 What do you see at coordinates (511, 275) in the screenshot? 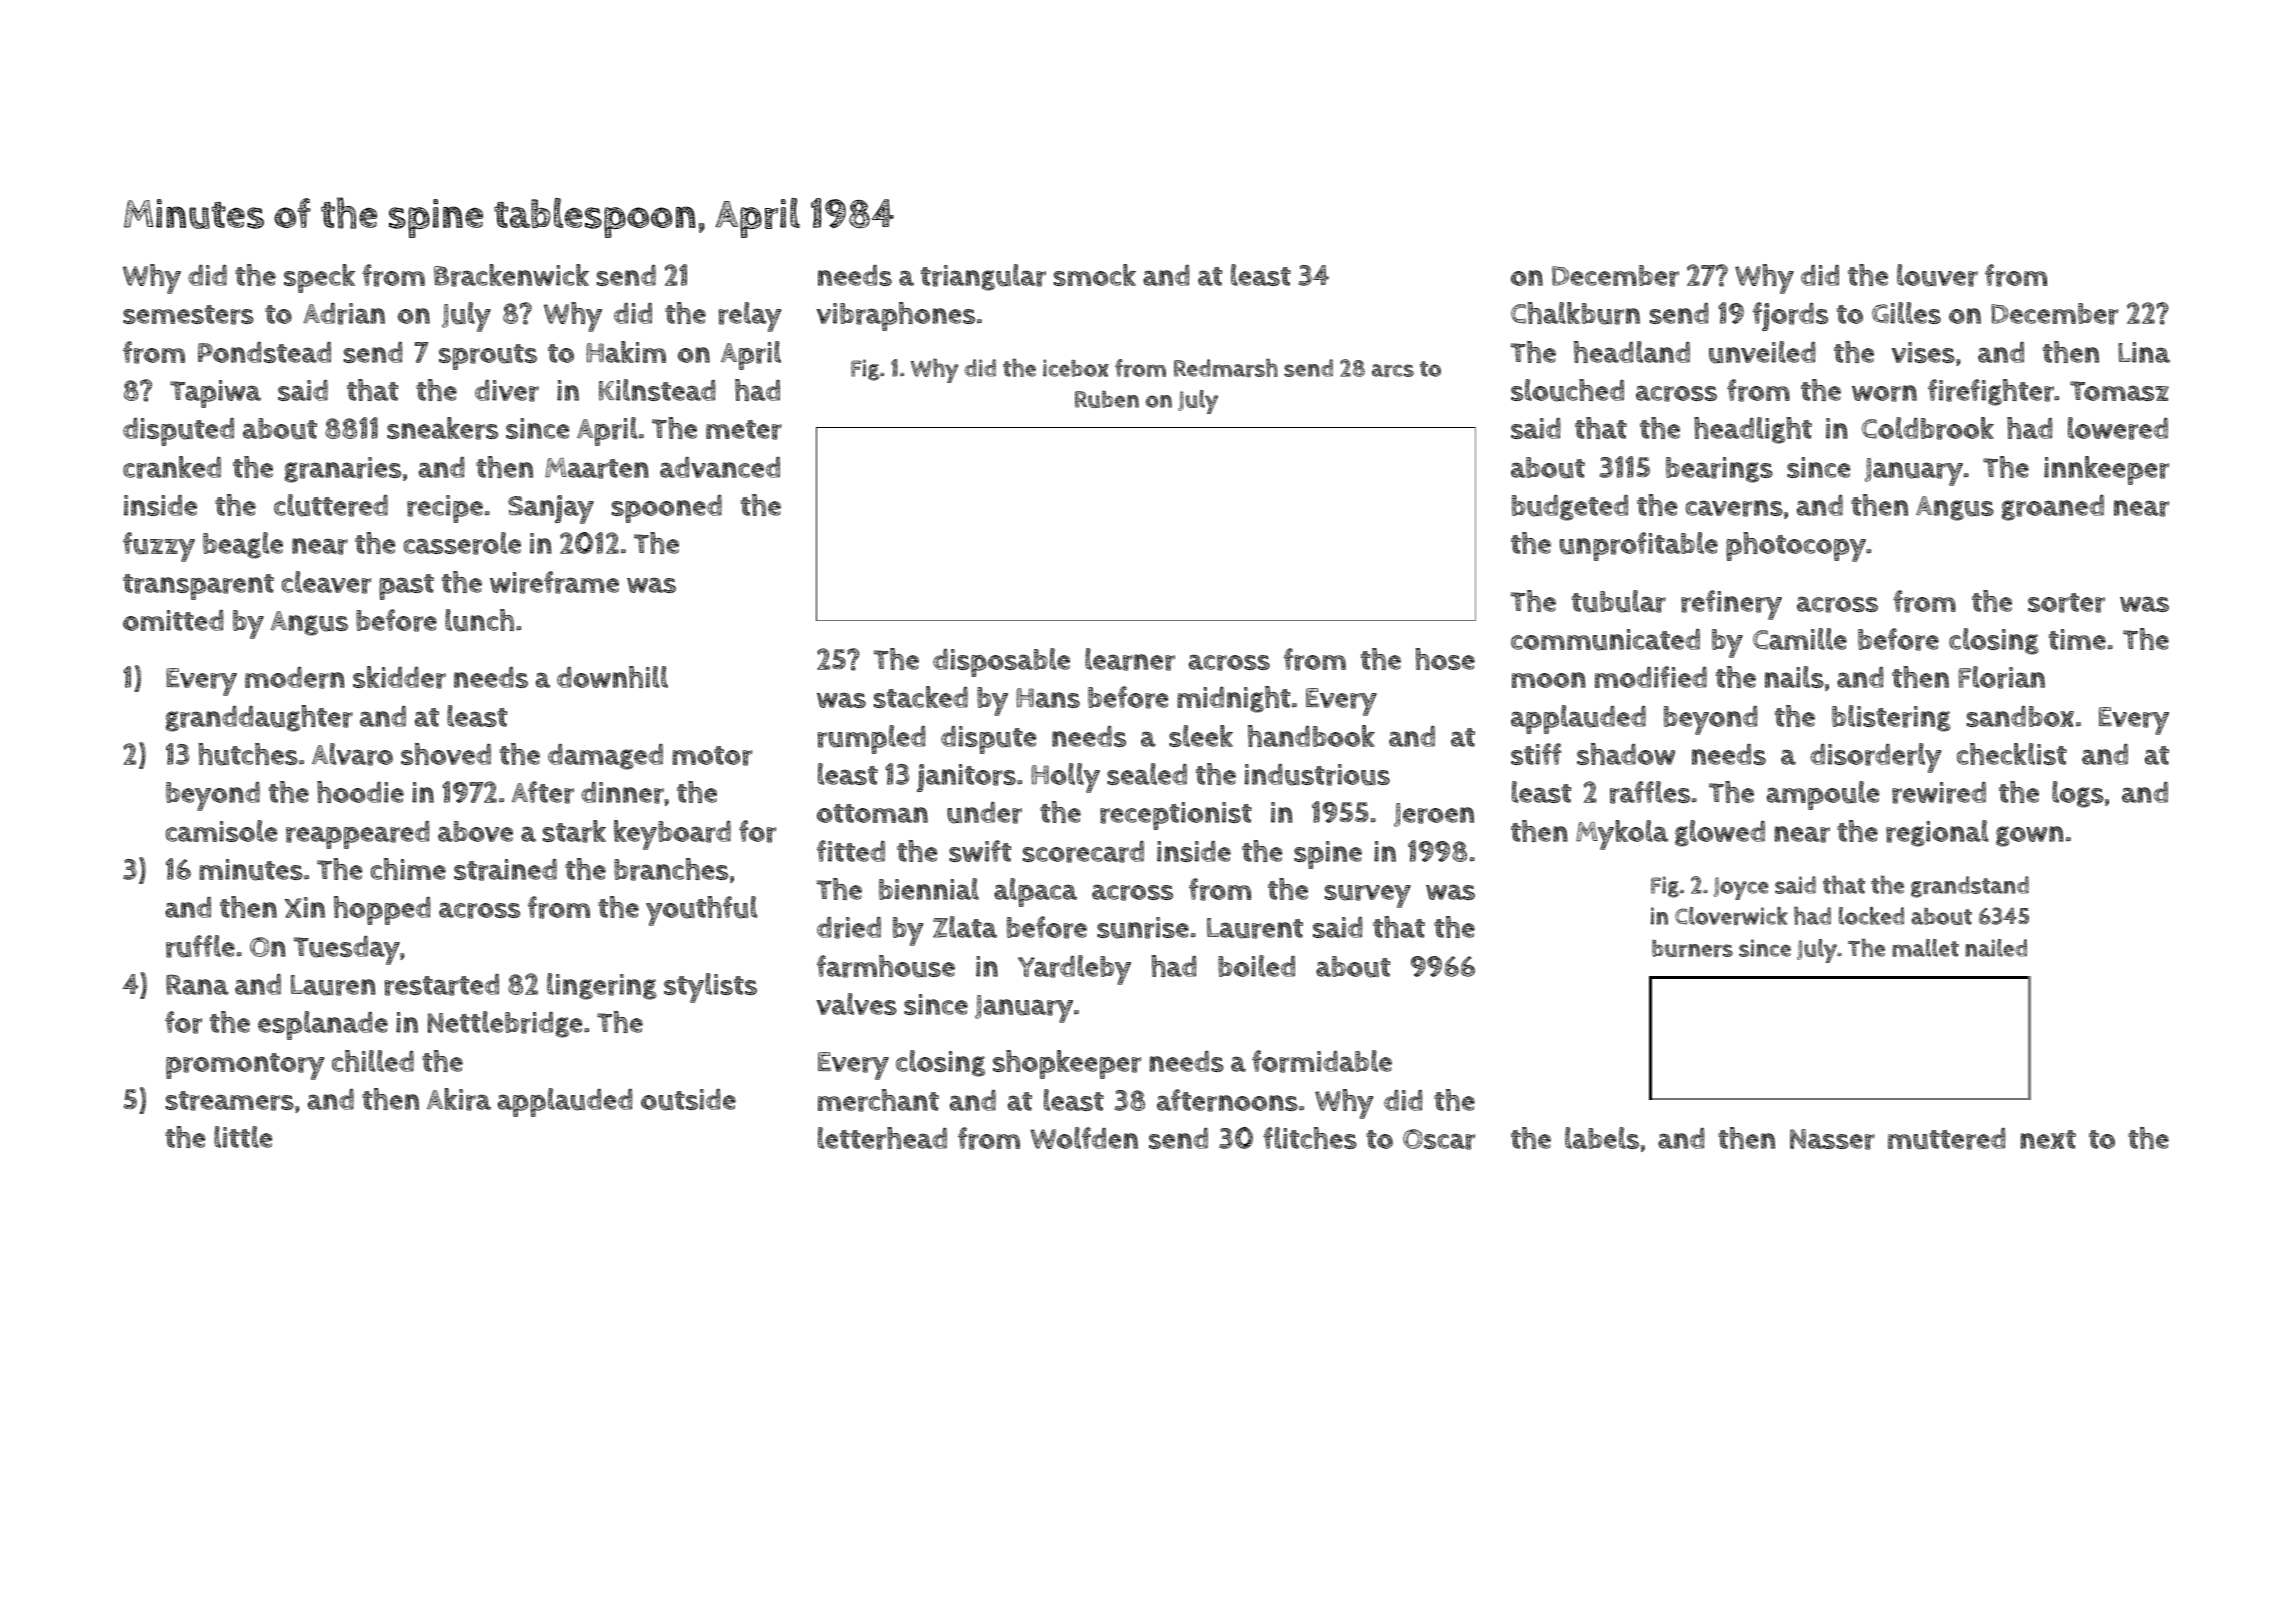
I see `Brackenwick` at bounding box center [511, 275].
